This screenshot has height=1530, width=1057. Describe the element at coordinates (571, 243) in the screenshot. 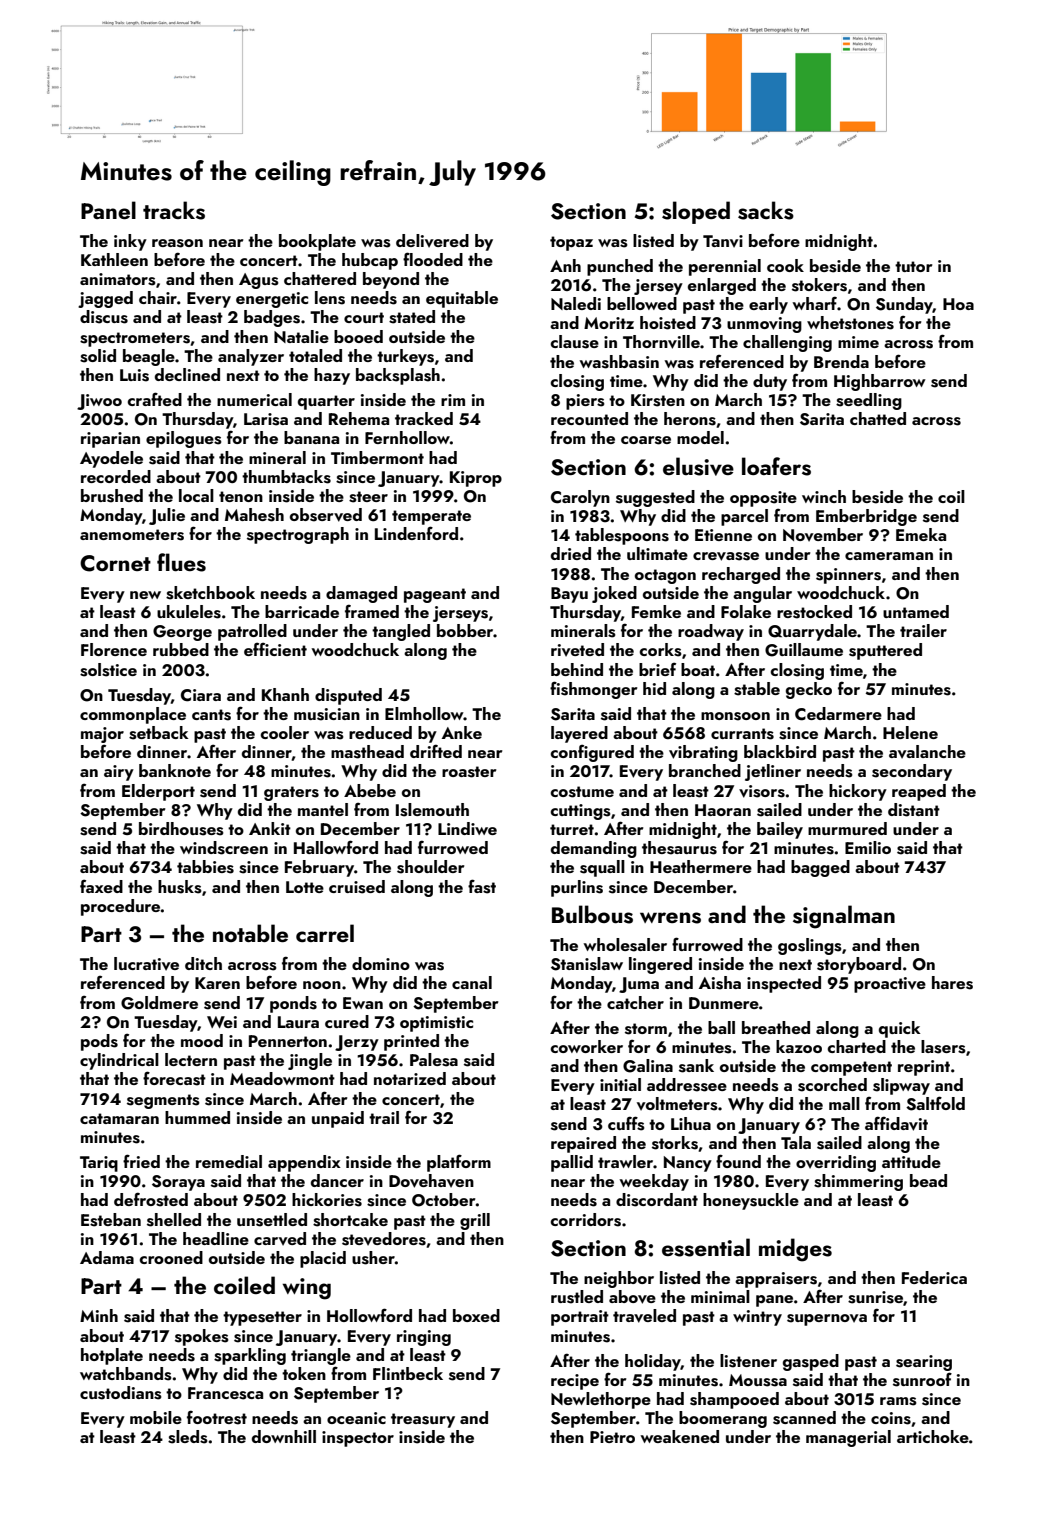

I see `topaz` at that location.
